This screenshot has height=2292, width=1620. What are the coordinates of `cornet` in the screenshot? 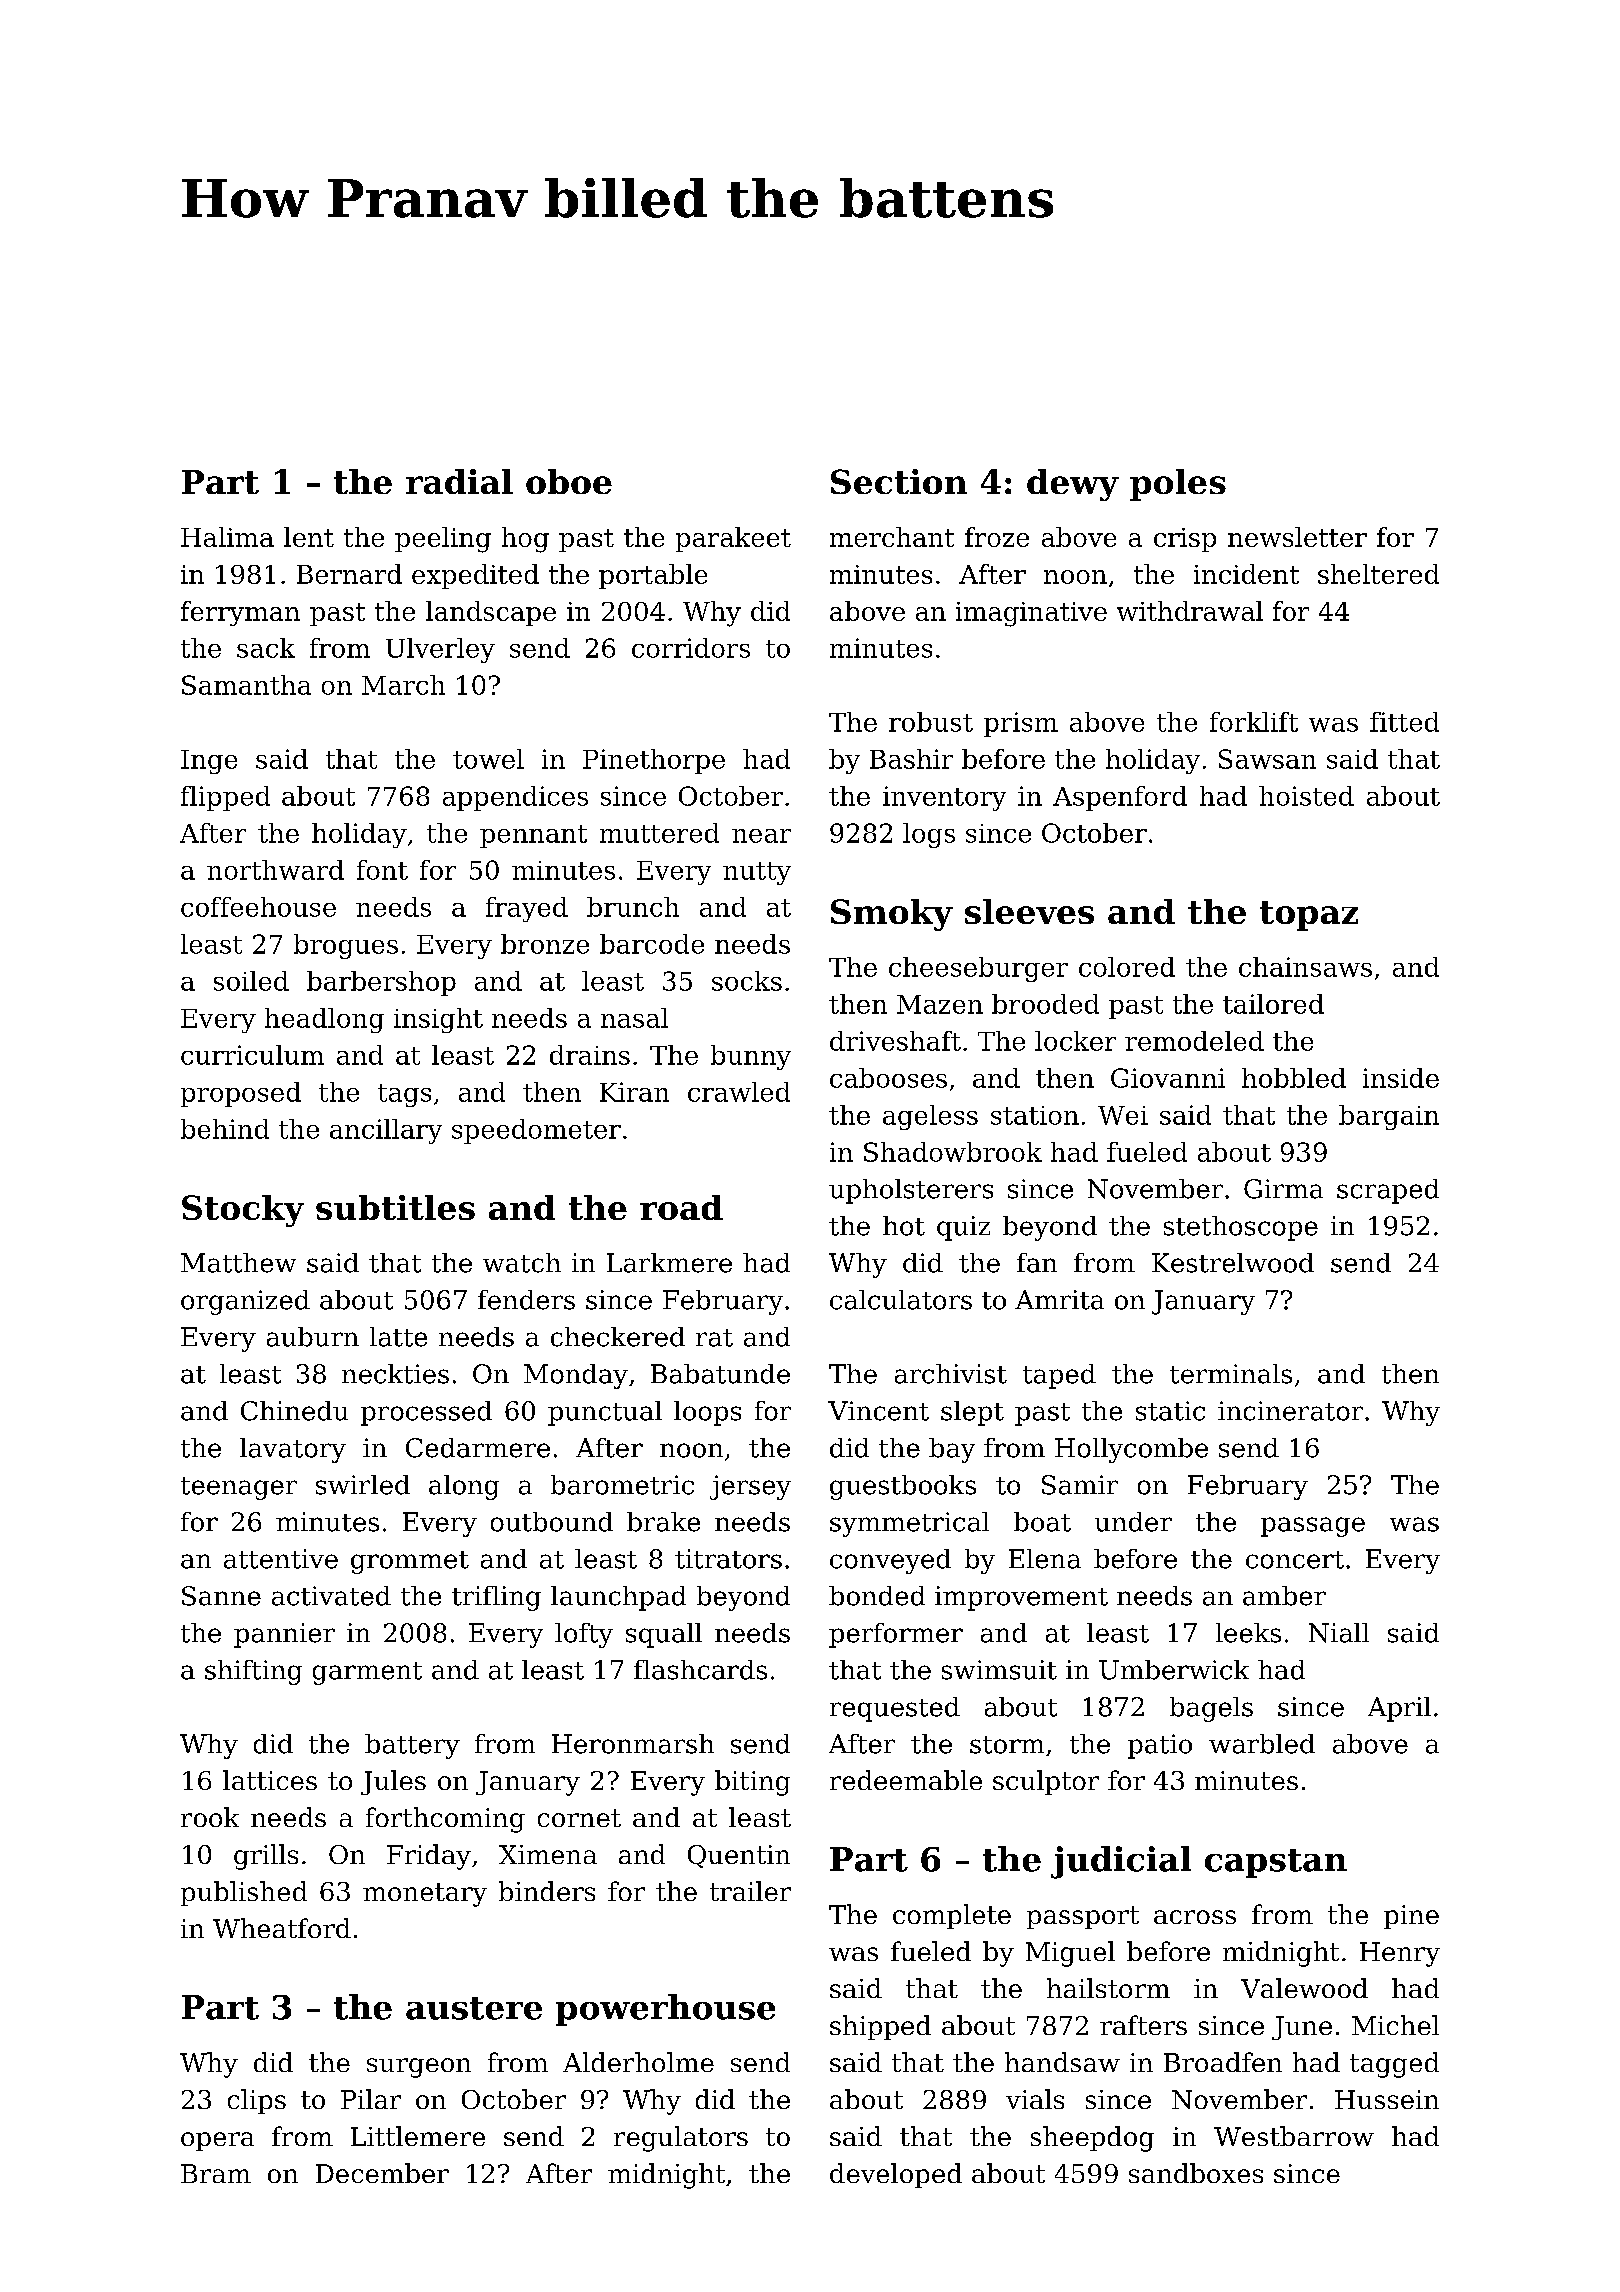 It's located at (579, 1818).
